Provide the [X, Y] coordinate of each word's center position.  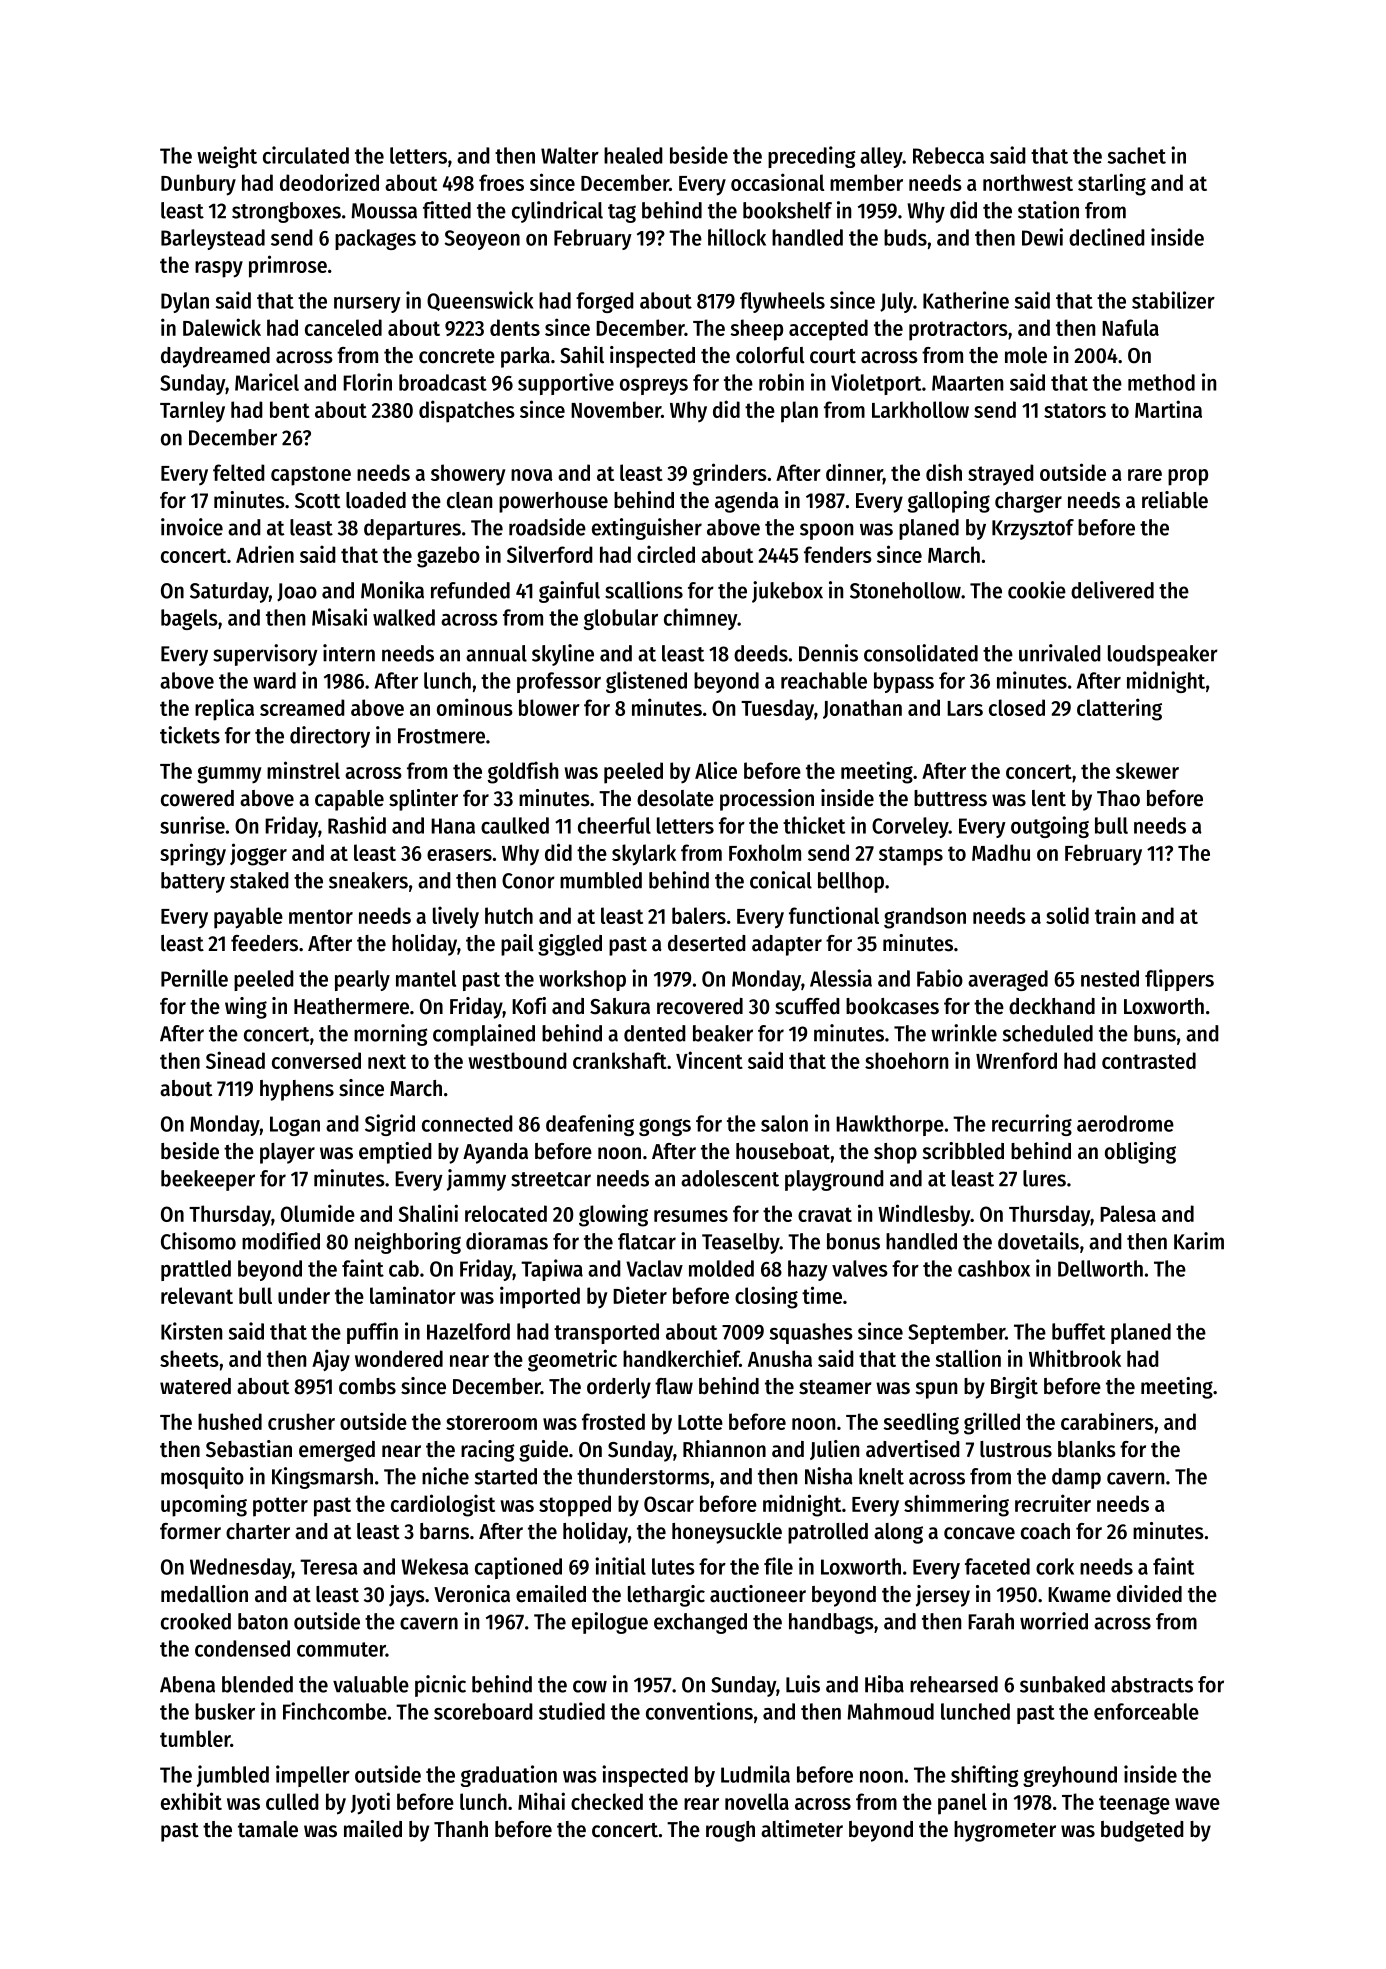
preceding [812, 157]
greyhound [1070, 1776]
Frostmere [441, 736]
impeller [313, 1776]
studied [572, 1711]
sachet [1137, 155]
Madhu [1001, 852]
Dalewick [222, 327]
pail [517, 945]
